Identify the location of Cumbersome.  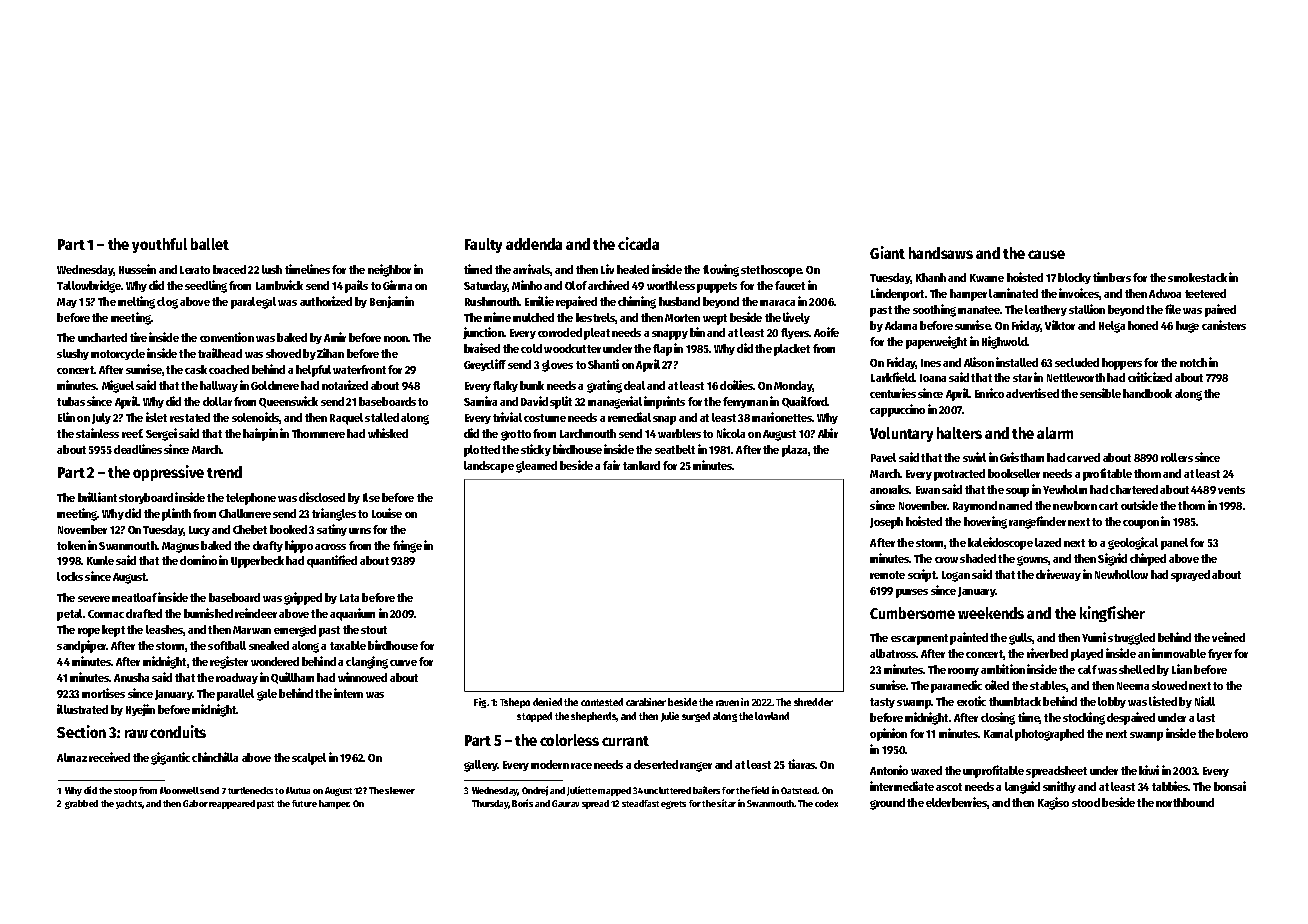
(912, 613).
